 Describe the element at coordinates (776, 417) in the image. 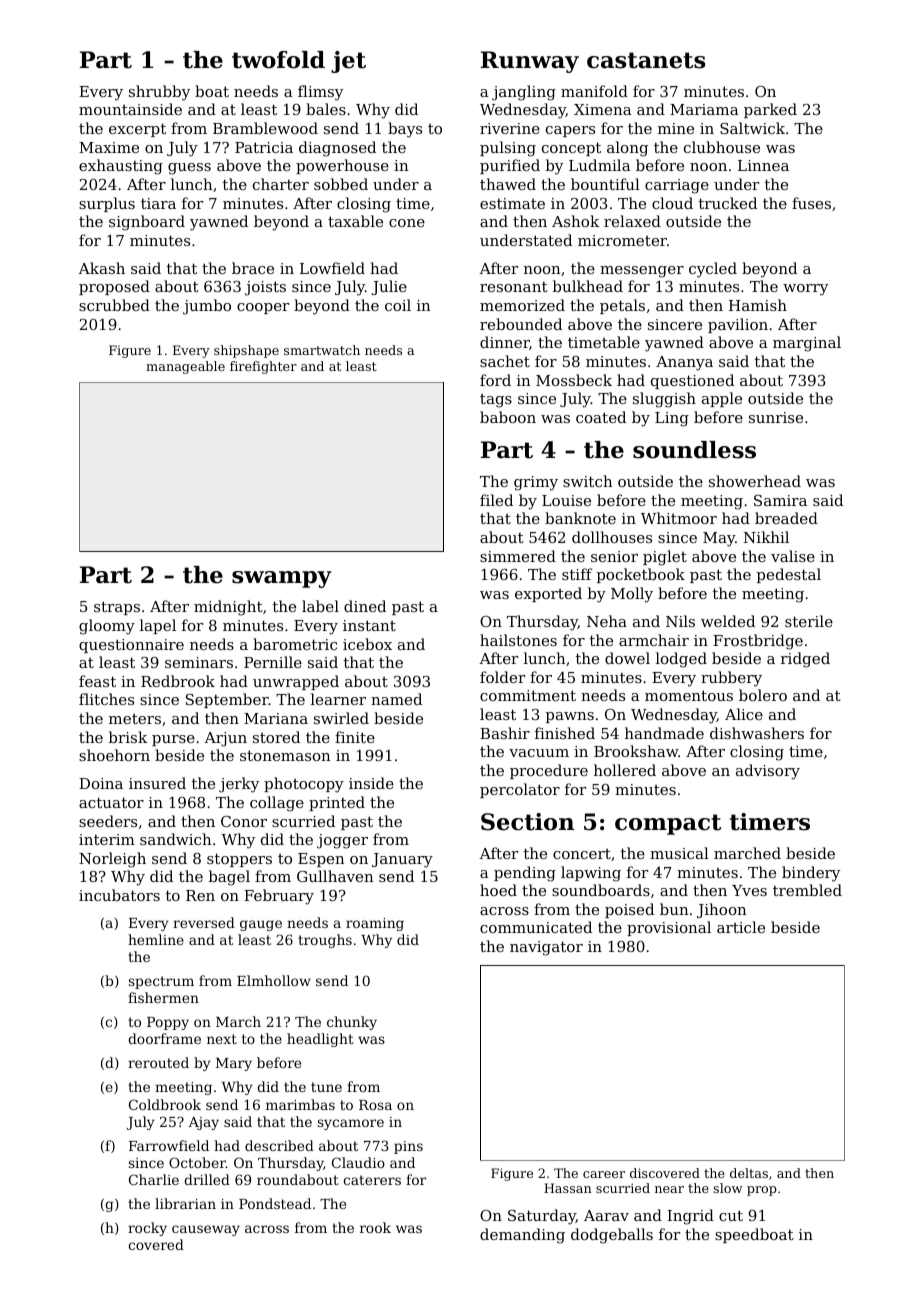

I see `sunrise` at that location.
